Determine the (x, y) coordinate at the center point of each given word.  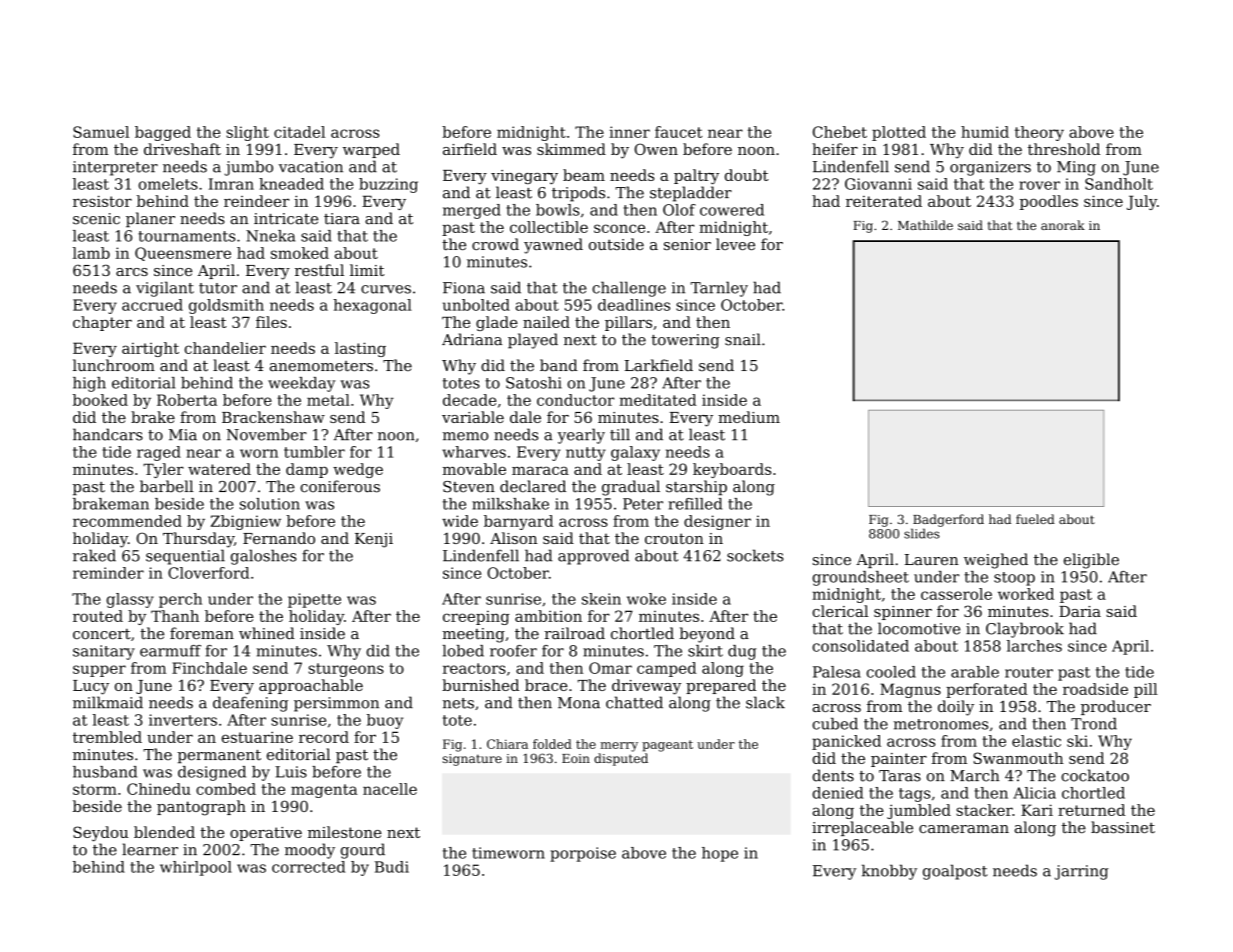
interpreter (115, 168)
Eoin (576, 758)
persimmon (336, 704)
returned (1091, 810)
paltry (696, 176)
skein (601, 599)
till (620, 434)
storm (95, 789)
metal (328, 400)
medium (749, 417)
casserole (956, 594)
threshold (1064, 149)
